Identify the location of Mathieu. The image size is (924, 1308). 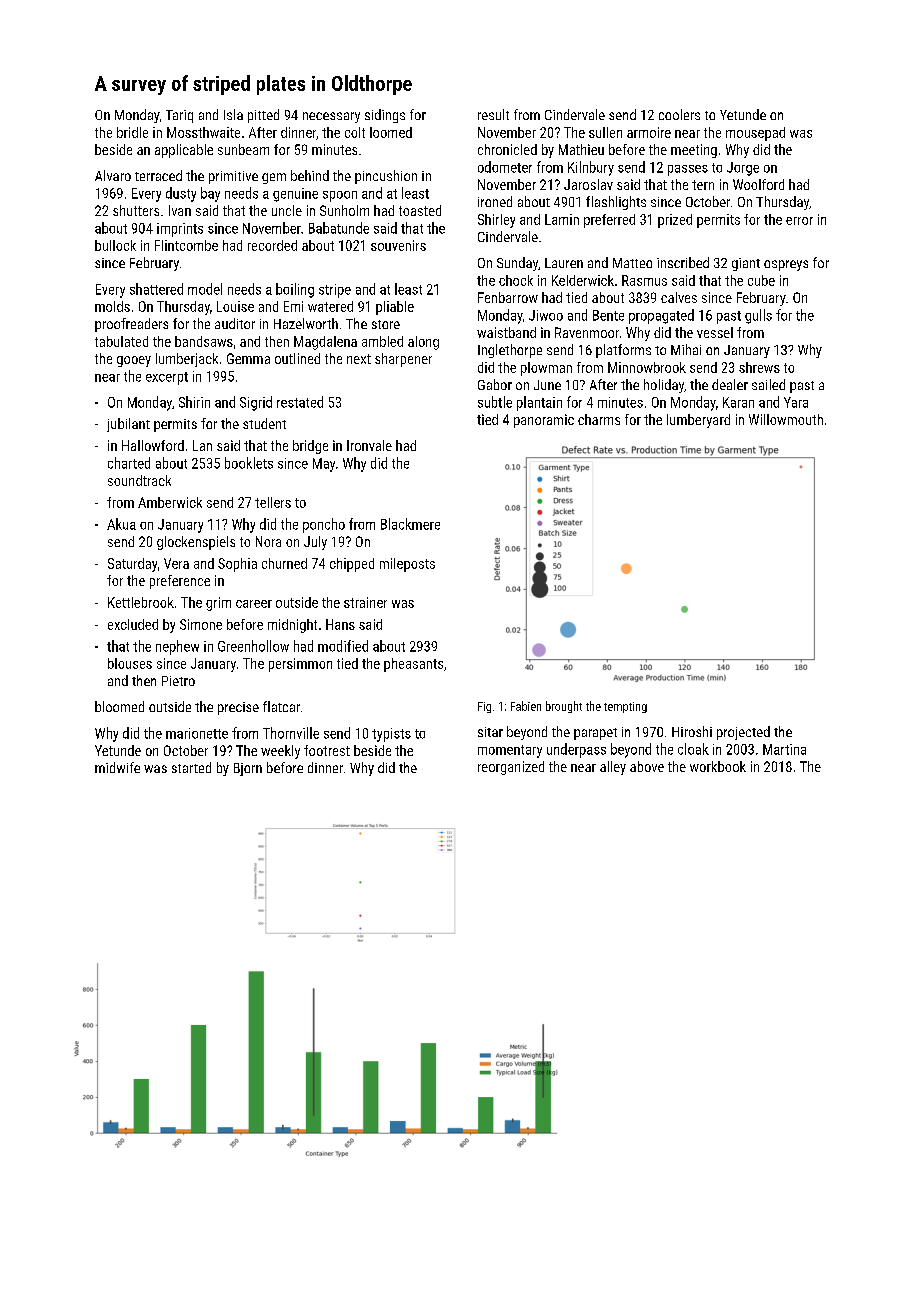
(581, 149).
